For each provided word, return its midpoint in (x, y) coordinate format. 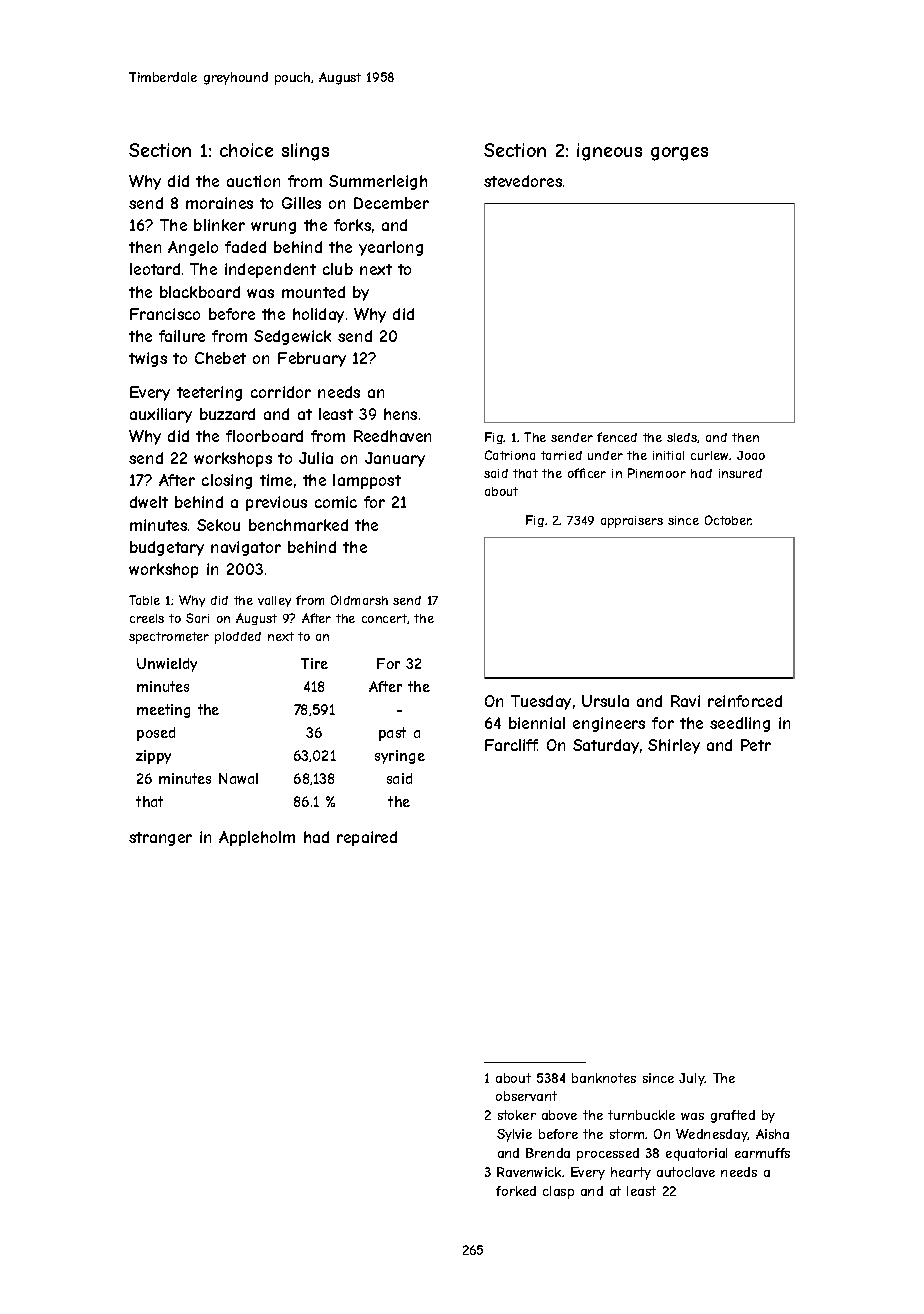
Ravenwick (529, 1172)
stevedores (523, 181)
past (392, 734)
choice (246, 150)
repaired (367, 838)
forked (516, 1191)
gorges (679, 154)
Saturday (606, 746)
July (692, 1079)
